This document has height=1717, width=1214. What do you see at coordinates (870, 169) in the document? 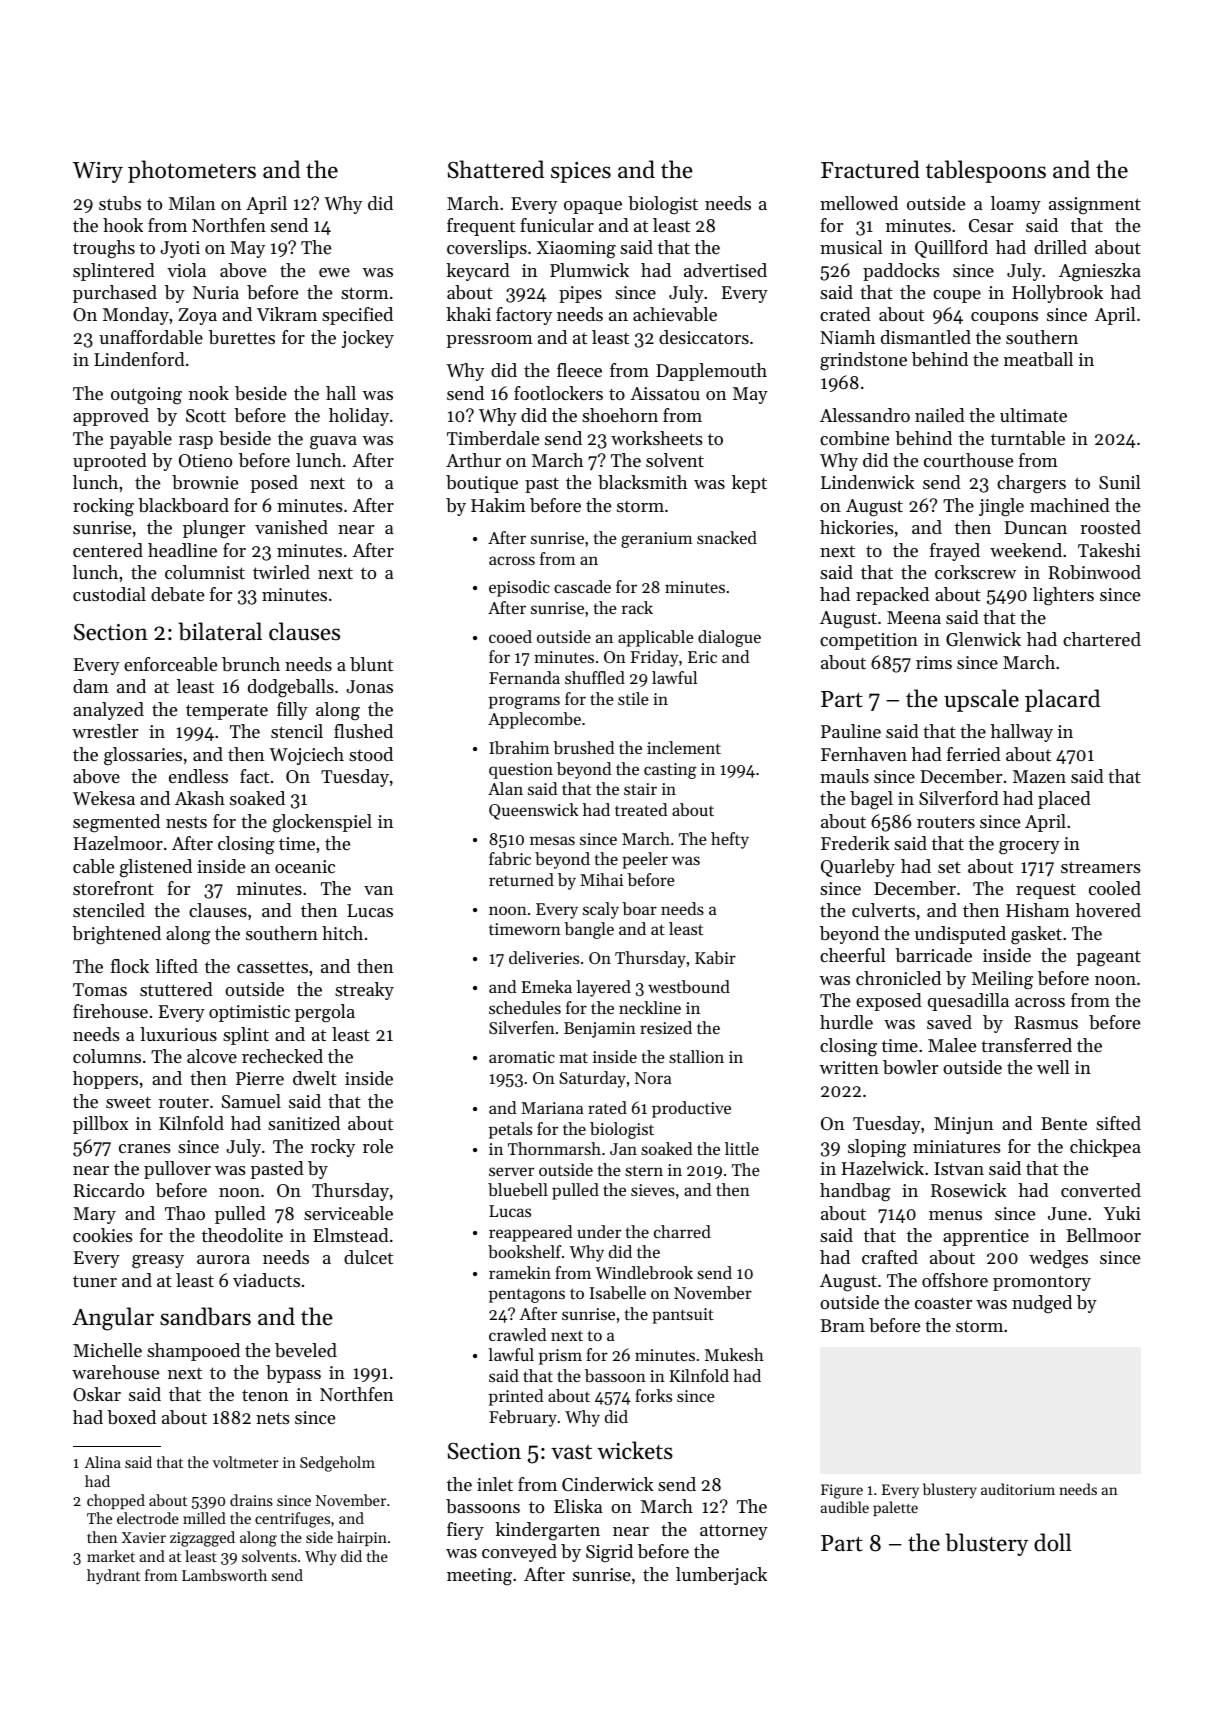
I see `Fractured` at bounding box center [870, 169].
